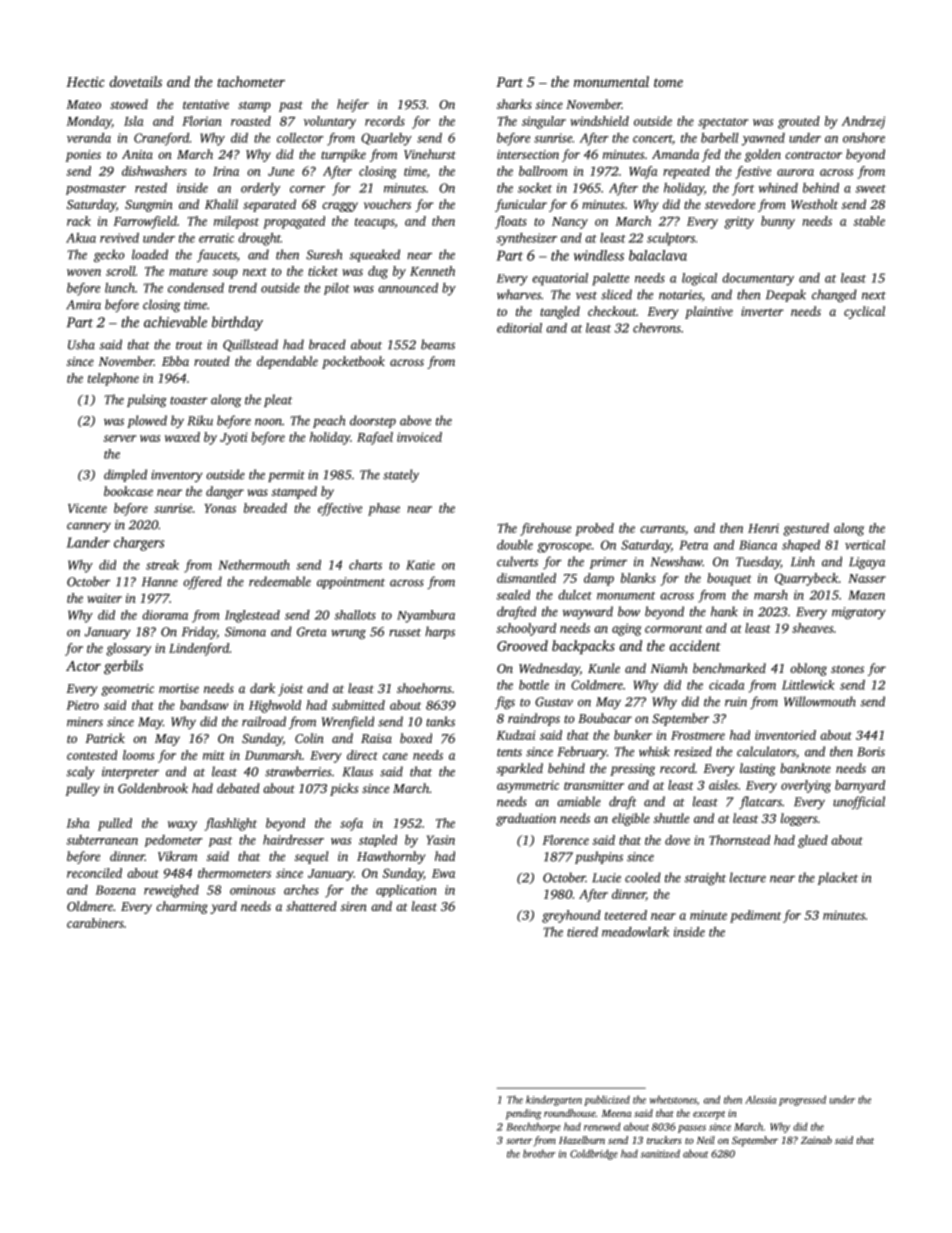 This screenshot has width=952, height=1233. I want to click on Nyambura, so click(426, 616).
